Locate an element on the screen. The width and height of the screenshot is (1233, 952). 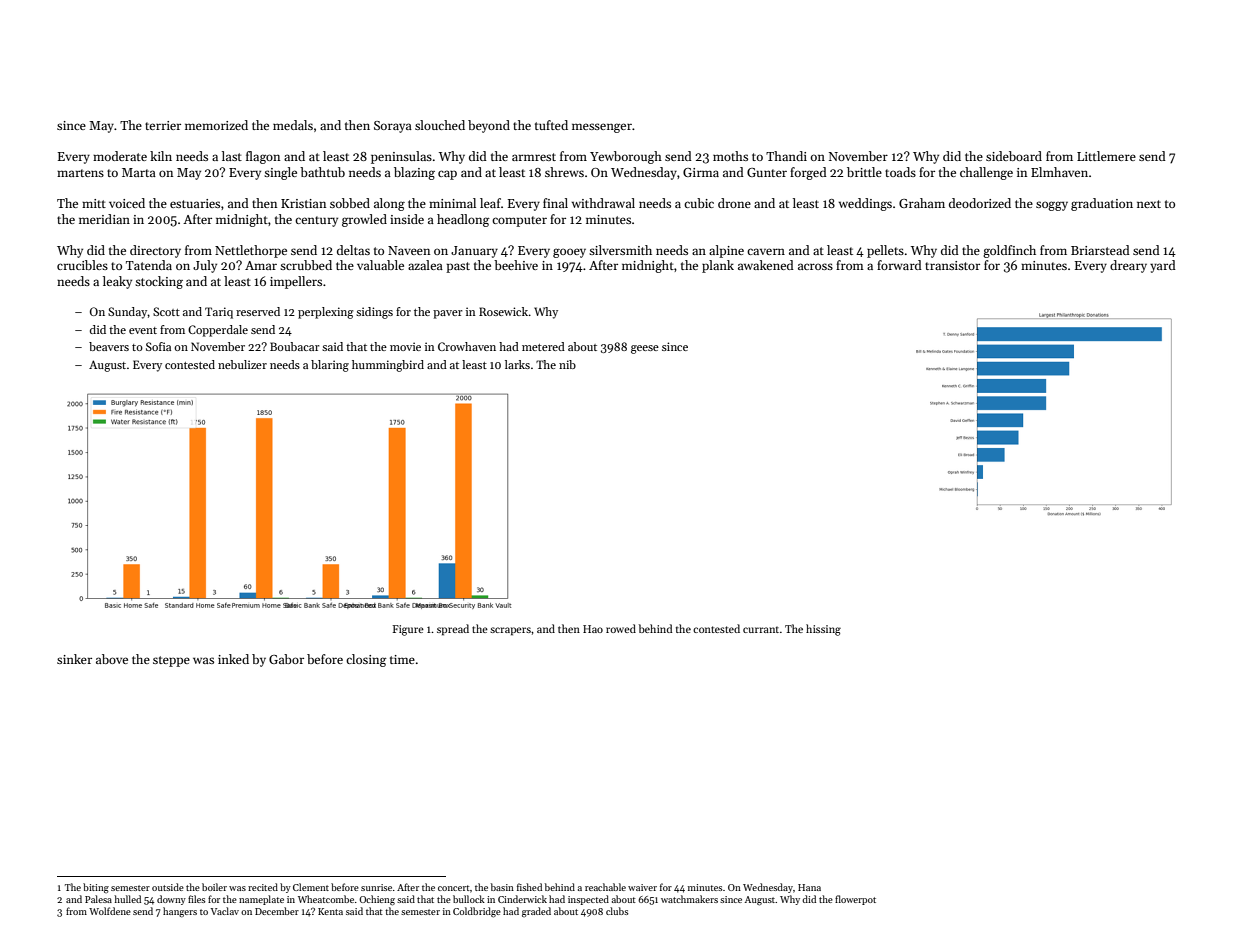
hissing is located at coordinates (823, 630).
